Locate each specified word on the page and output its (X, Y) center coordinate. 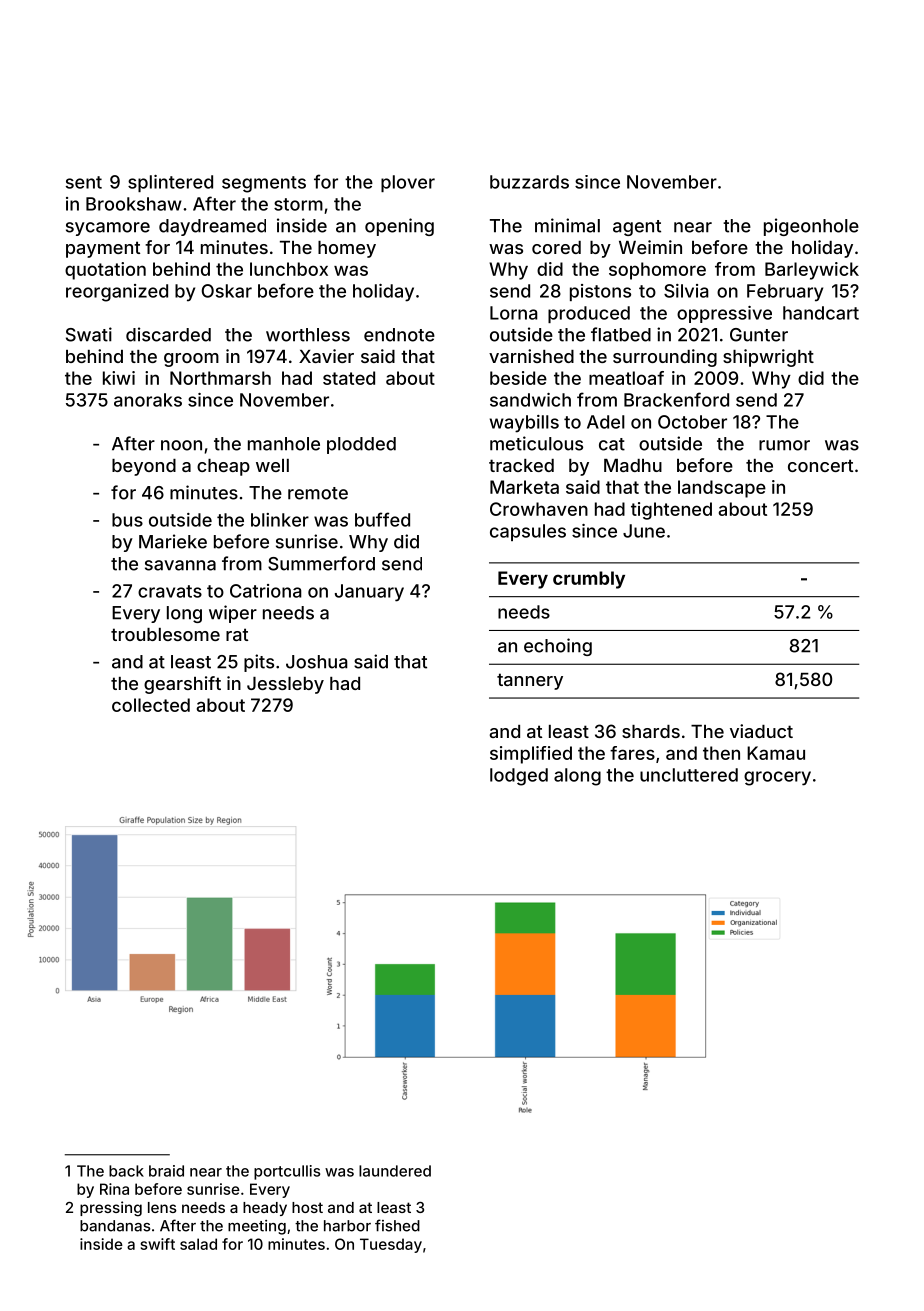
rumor (784, 445)
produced (589, 314)
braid (166, 1171)
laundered (395, 1171)
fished (397, 1225)
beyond (144, 467)
